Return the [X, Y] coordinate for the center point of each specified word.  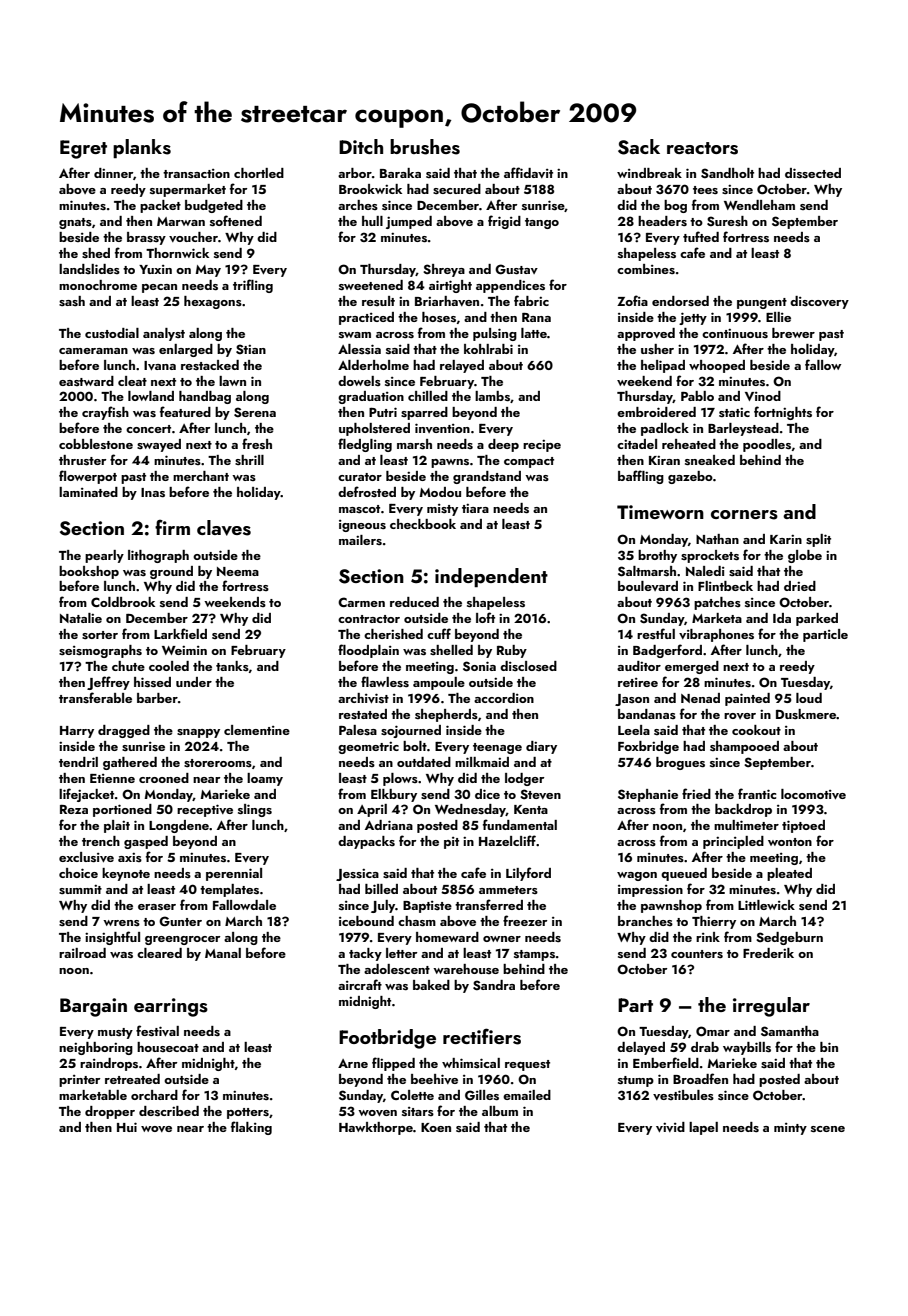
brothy [657, 556]
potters [248, 1113]
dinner [113, 173]
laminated [88, 492]
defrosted [367, 492]
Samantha [790, 1031]
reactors [702, 148]
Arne [353, 1063]
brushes [425, 147]
